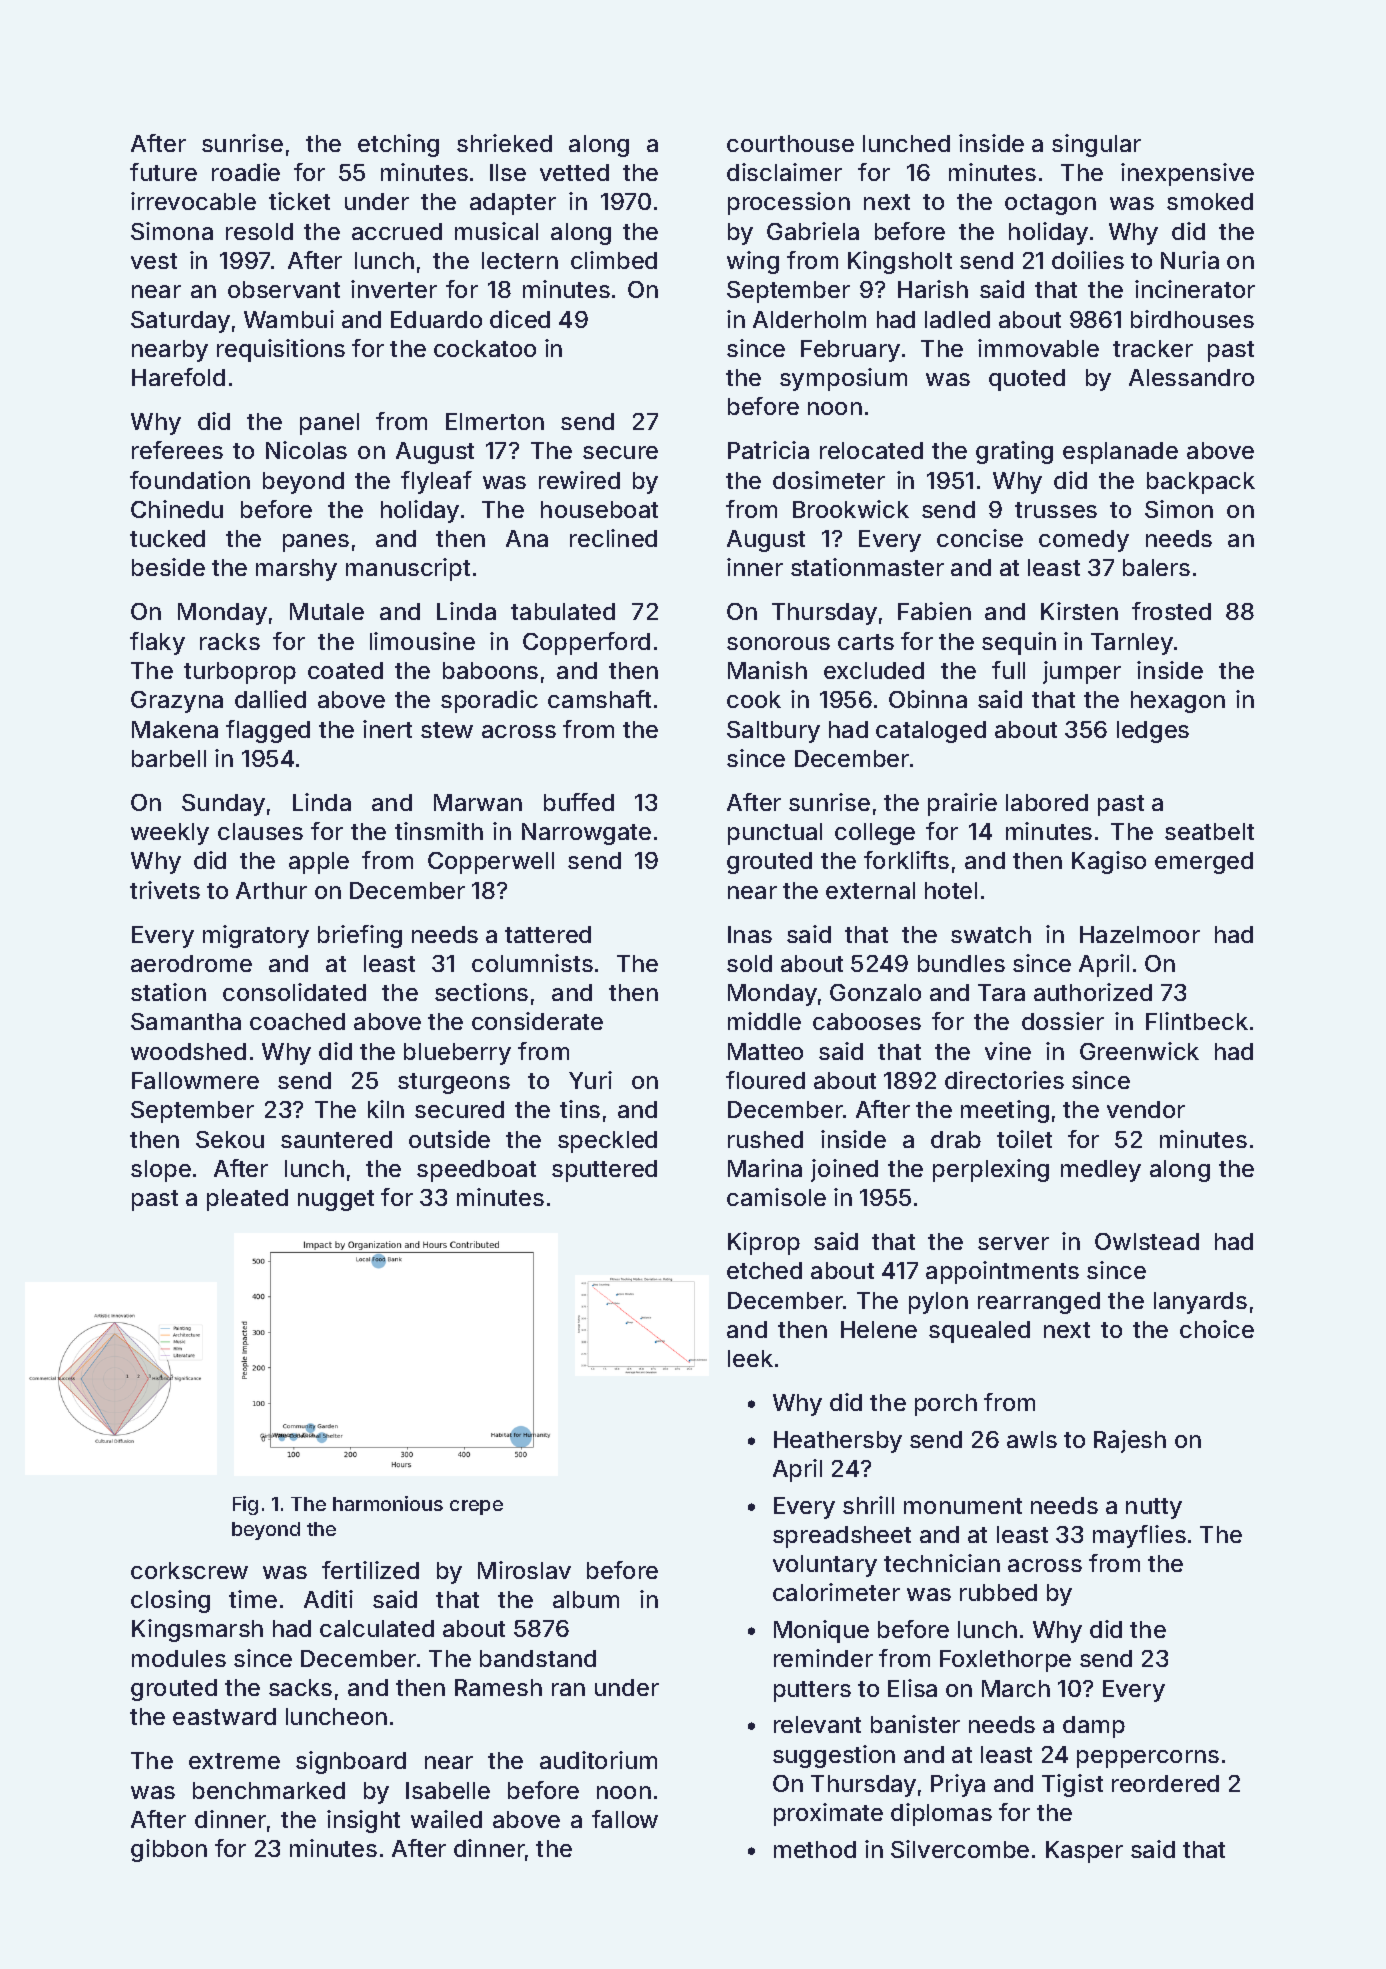 This page has height=1969, width=1386. What do you see at coordinates (398, 145) in the page?
I see `etching` at bounding box center [398, 145].
